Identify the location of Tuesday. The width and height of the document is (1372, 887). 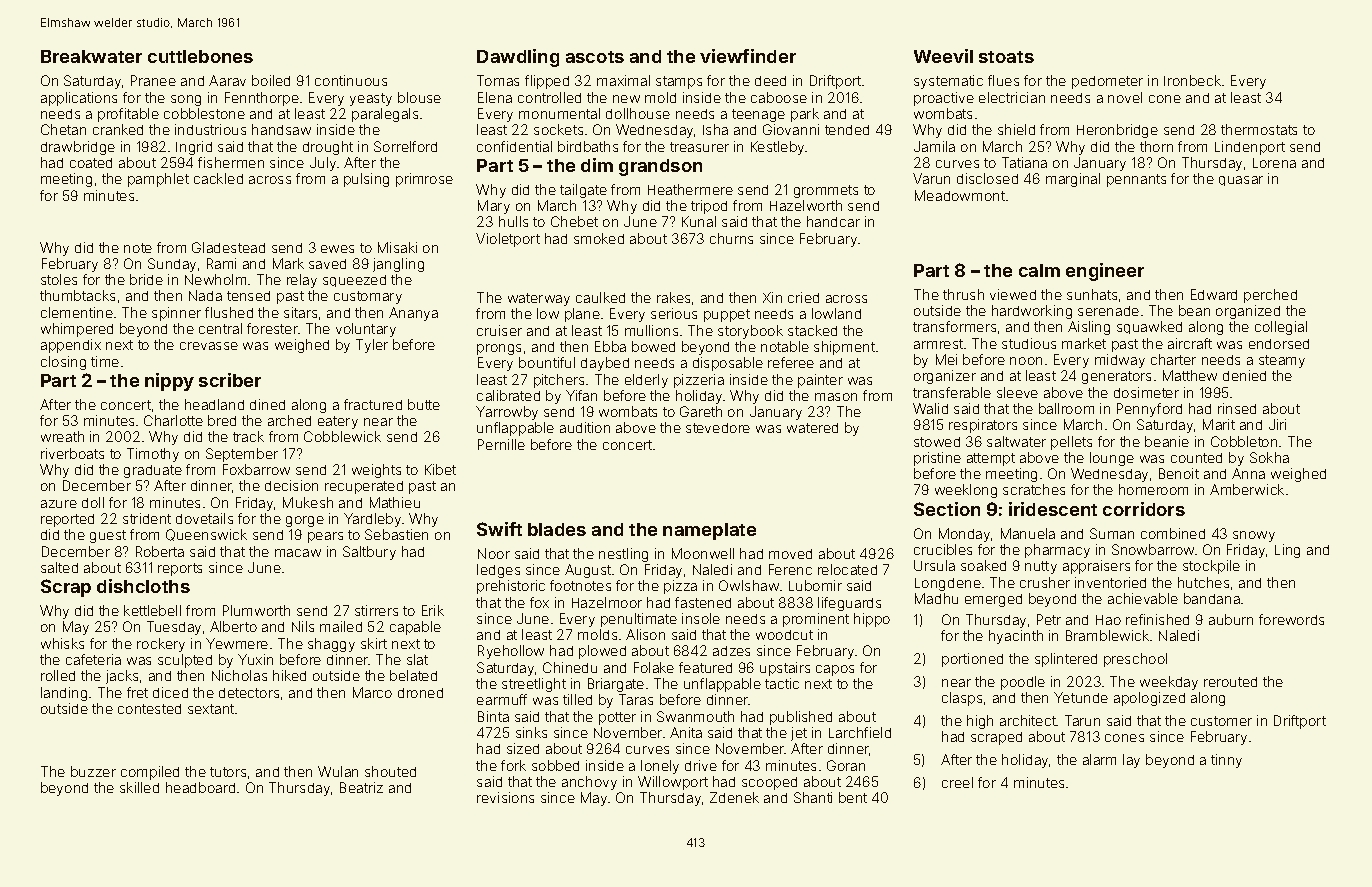
(174, 628).
